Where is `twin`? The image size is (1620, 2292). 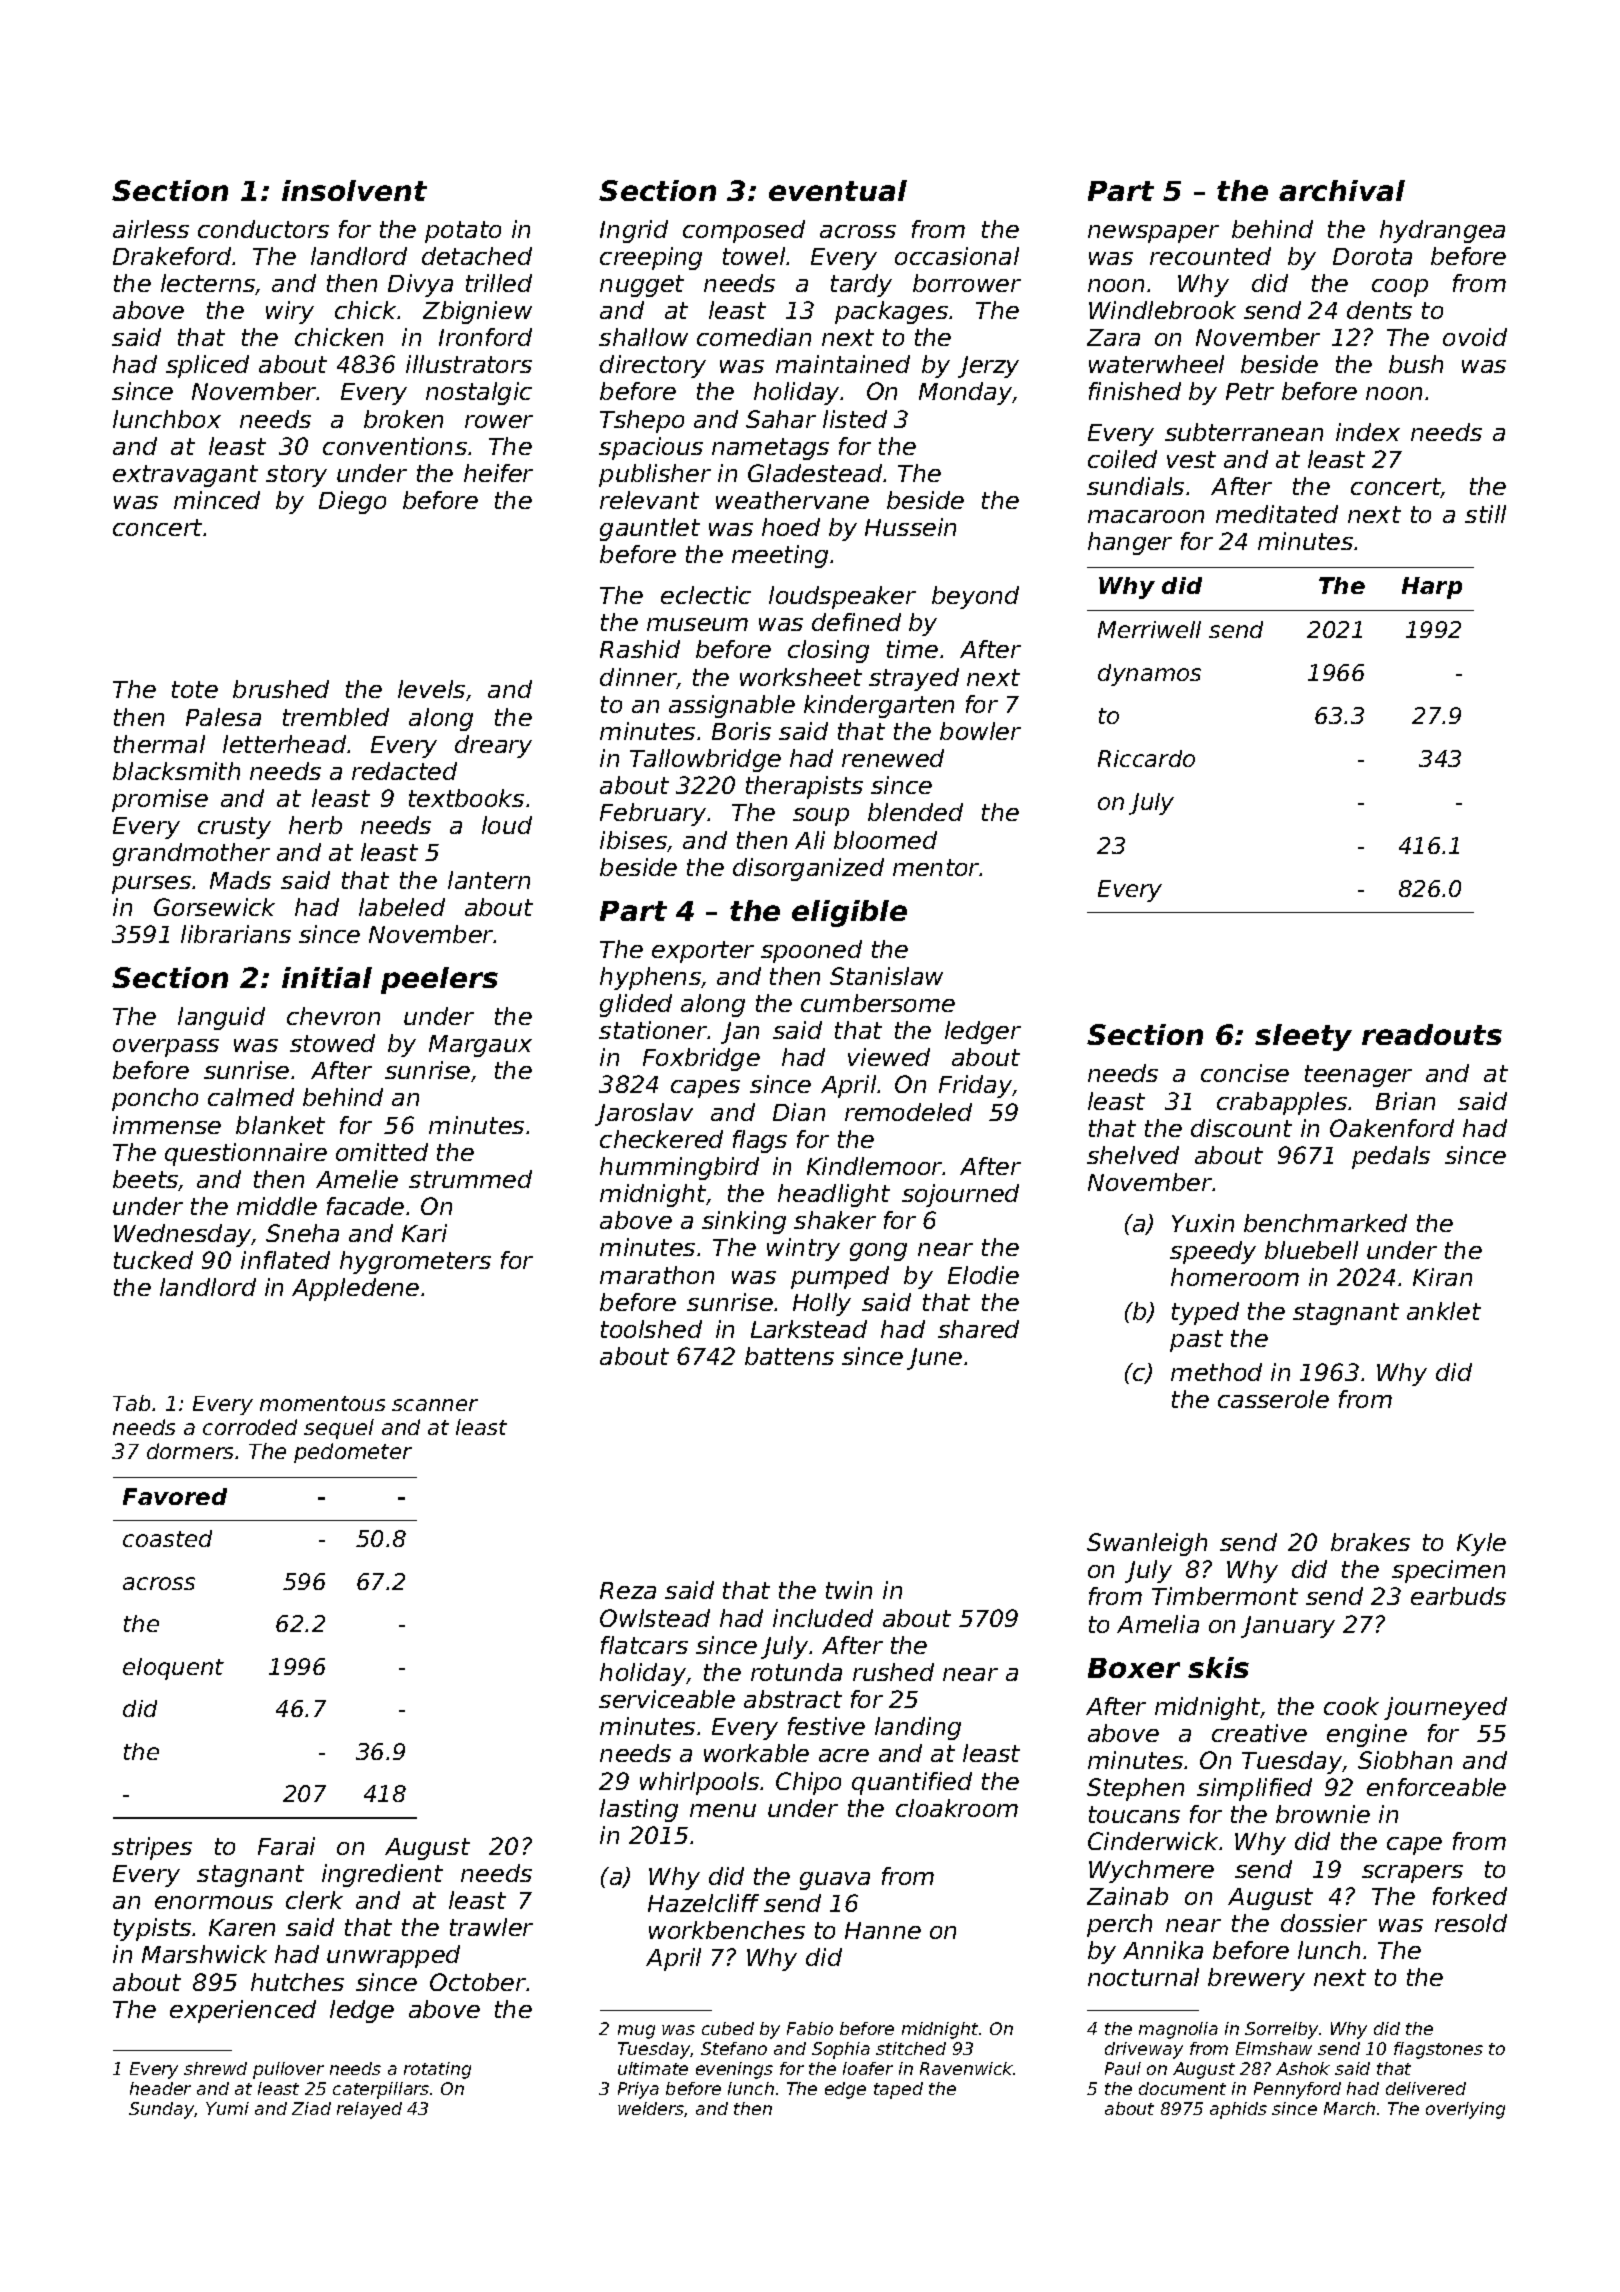 twin is located at coordinates (849, 1590).
